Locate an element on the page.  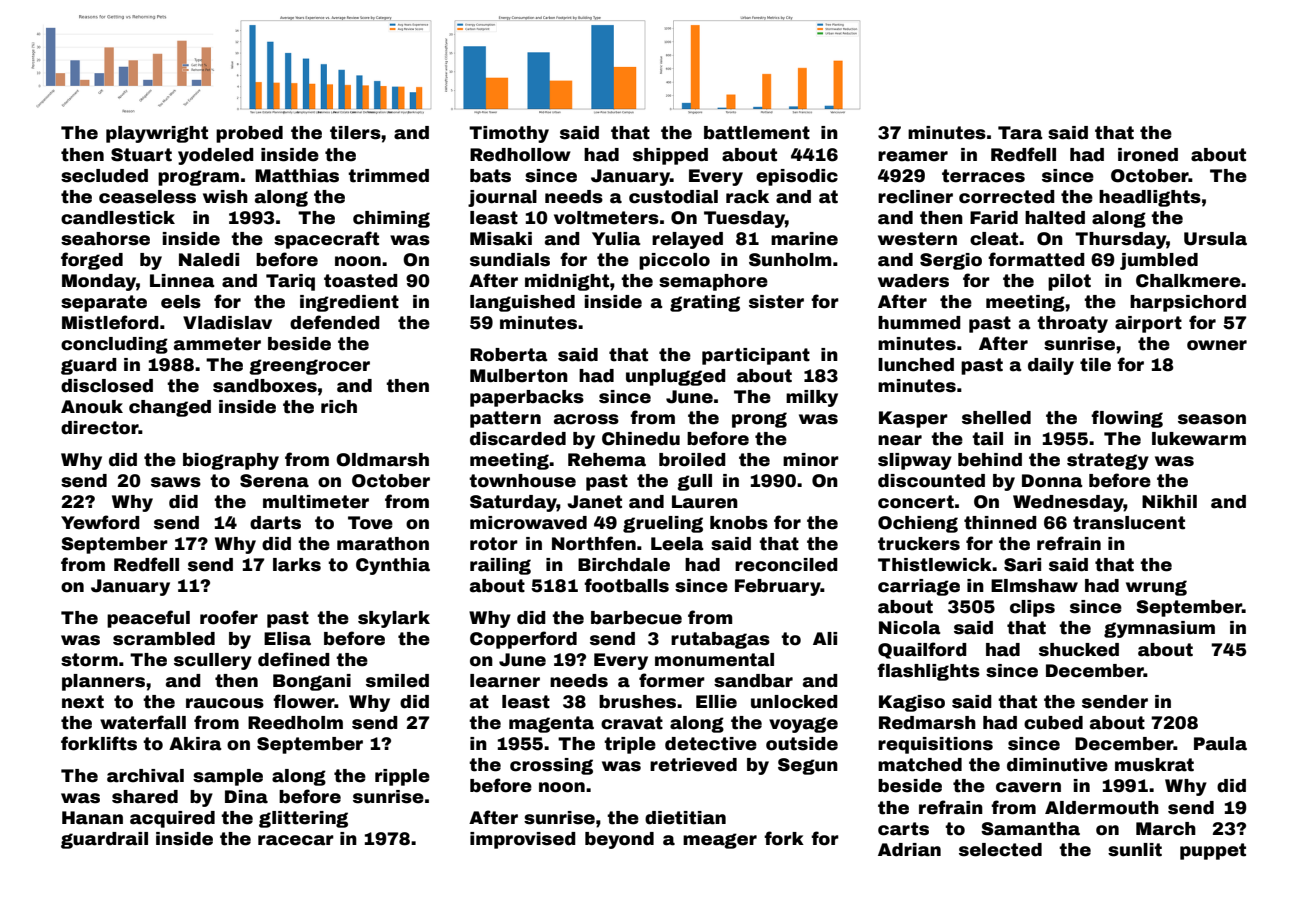
barbecue is located at coordinates (636, 618).
